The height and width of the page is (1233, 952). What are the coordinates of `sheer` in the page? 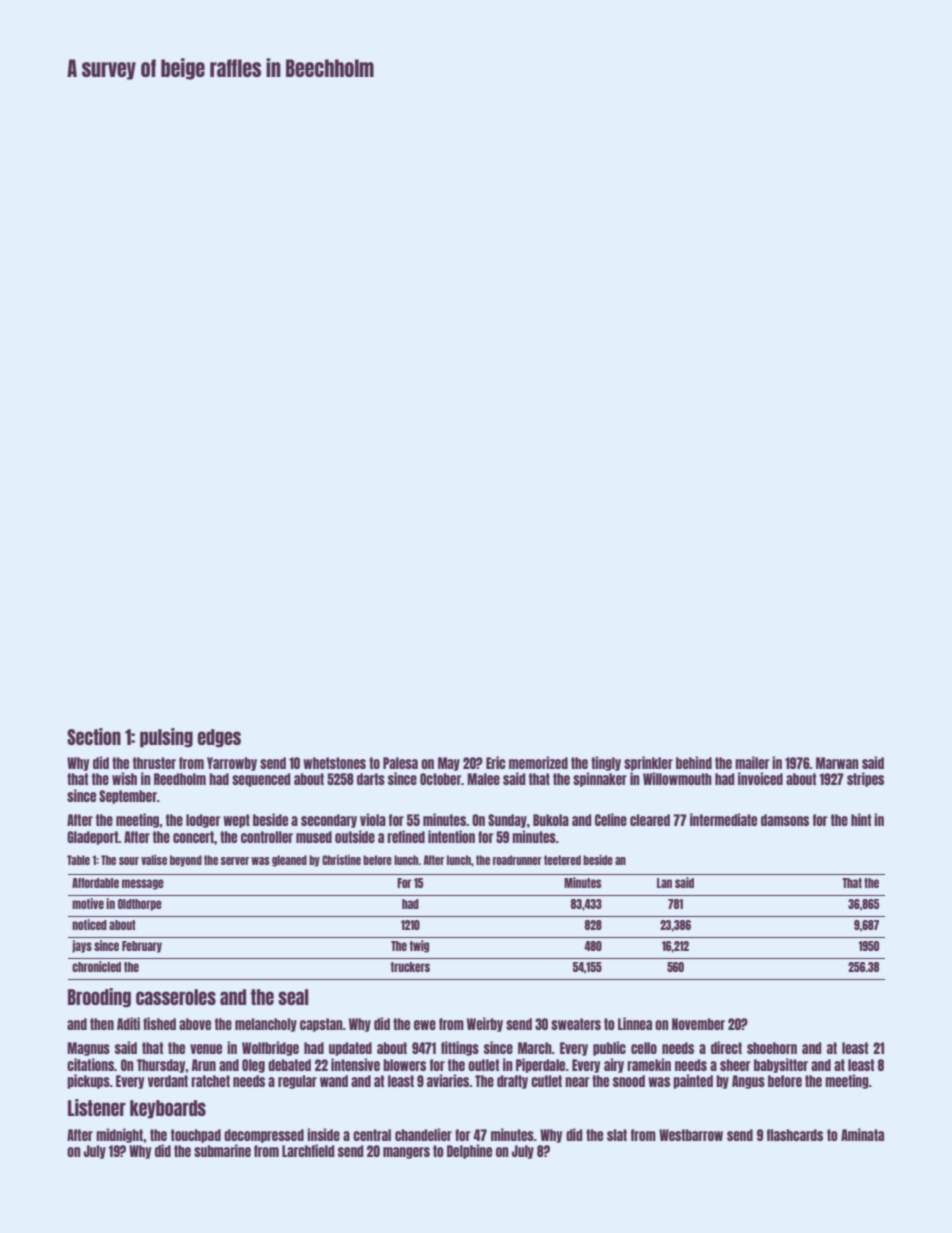 It's located at (735, 1065).
